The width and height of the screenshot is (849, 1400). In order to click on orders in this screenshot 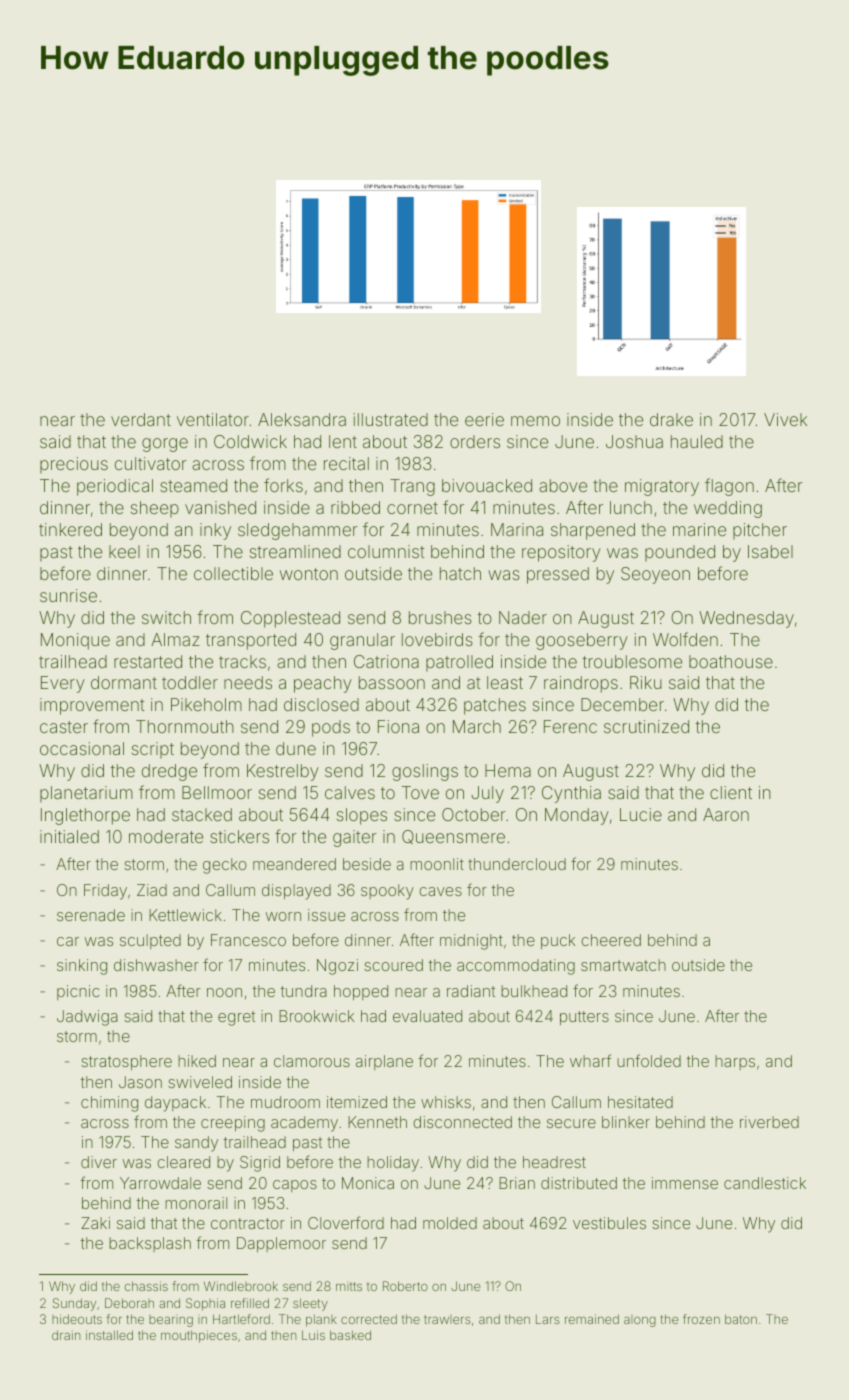, I will do `click(475, 441)`.
